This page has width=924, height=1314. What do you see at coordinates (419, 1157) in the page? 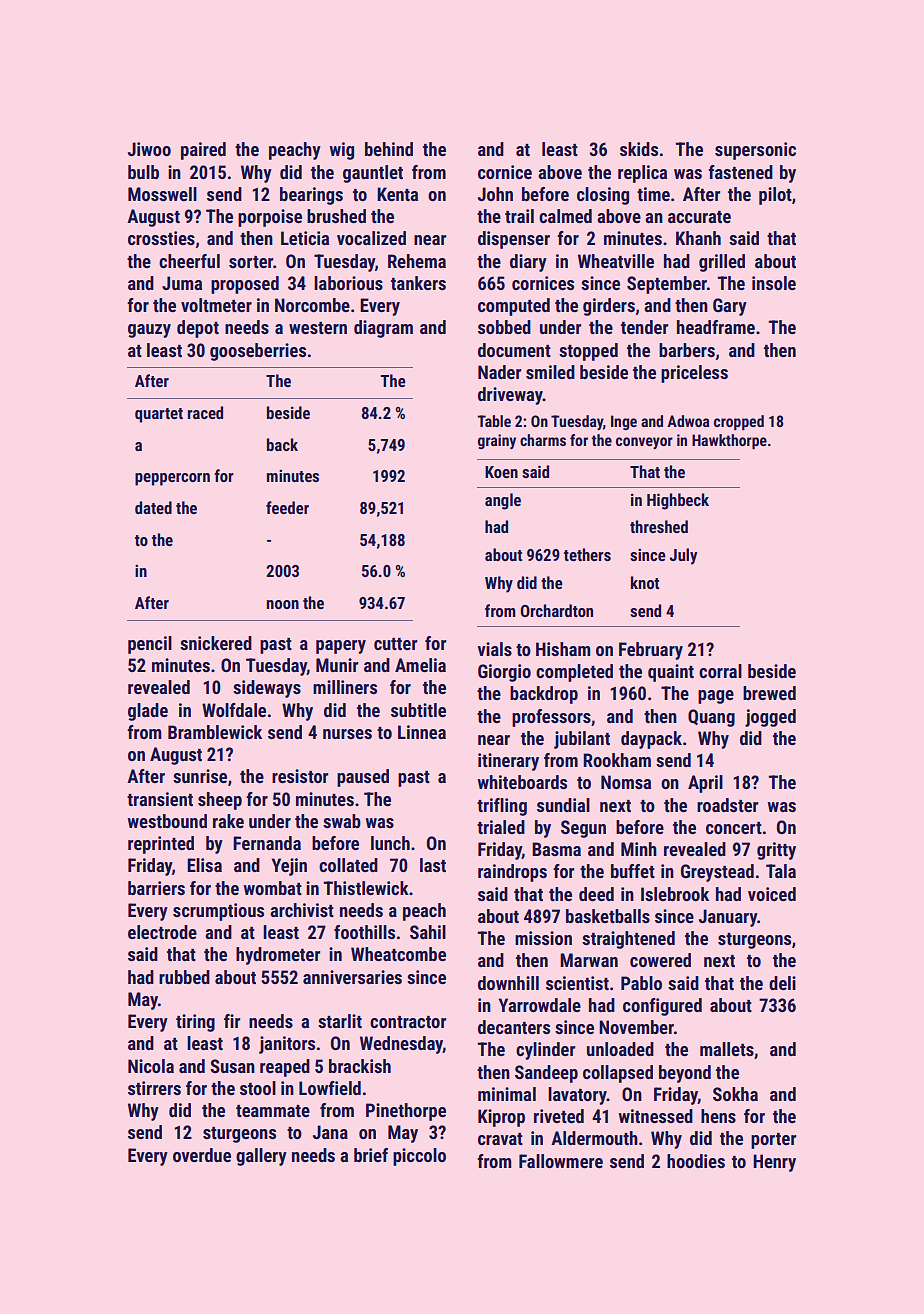
I see `piccolo` at bounding box center [419, 1157].
